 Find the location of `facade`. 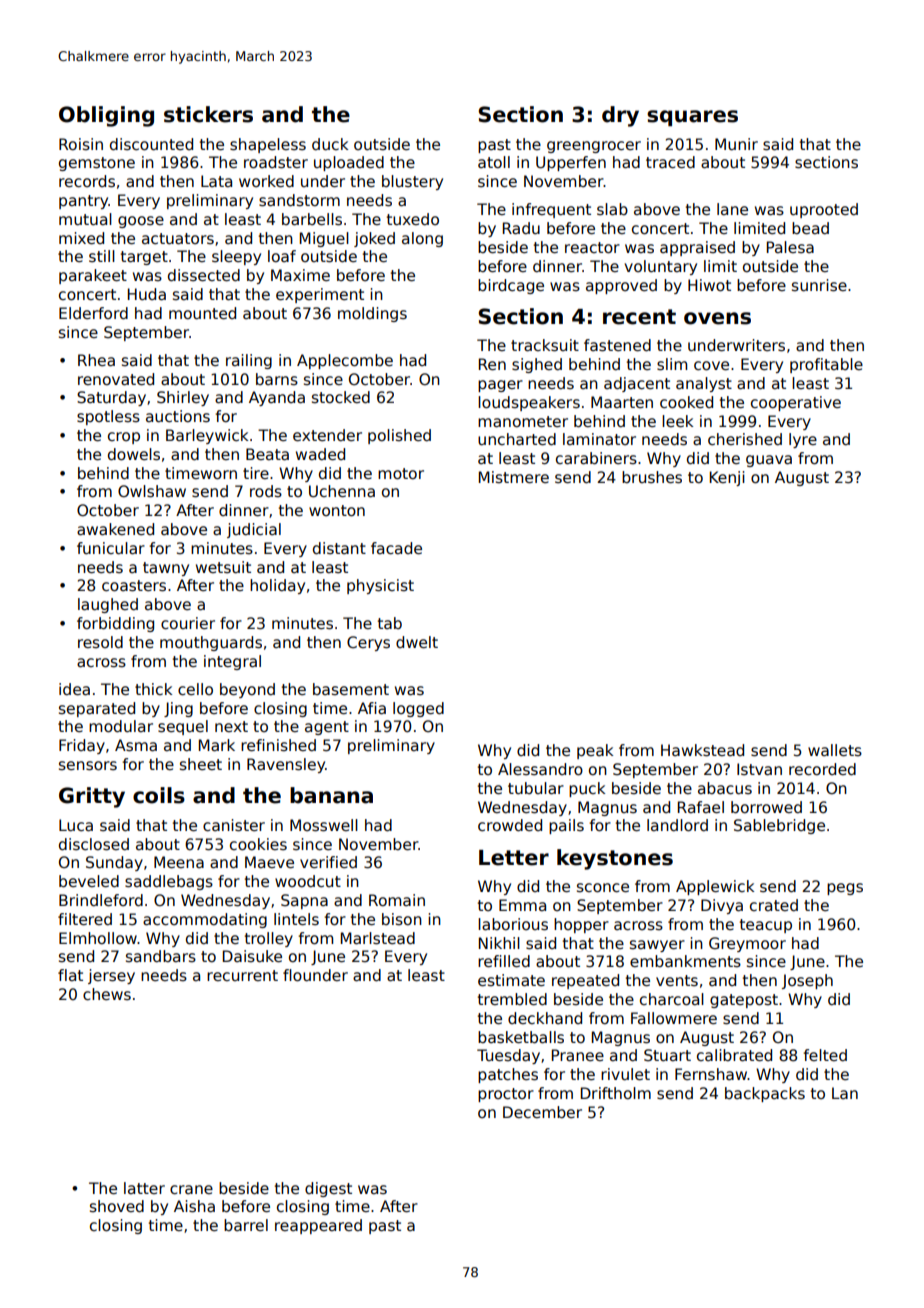

facade is located at coordinates (396, 548).
